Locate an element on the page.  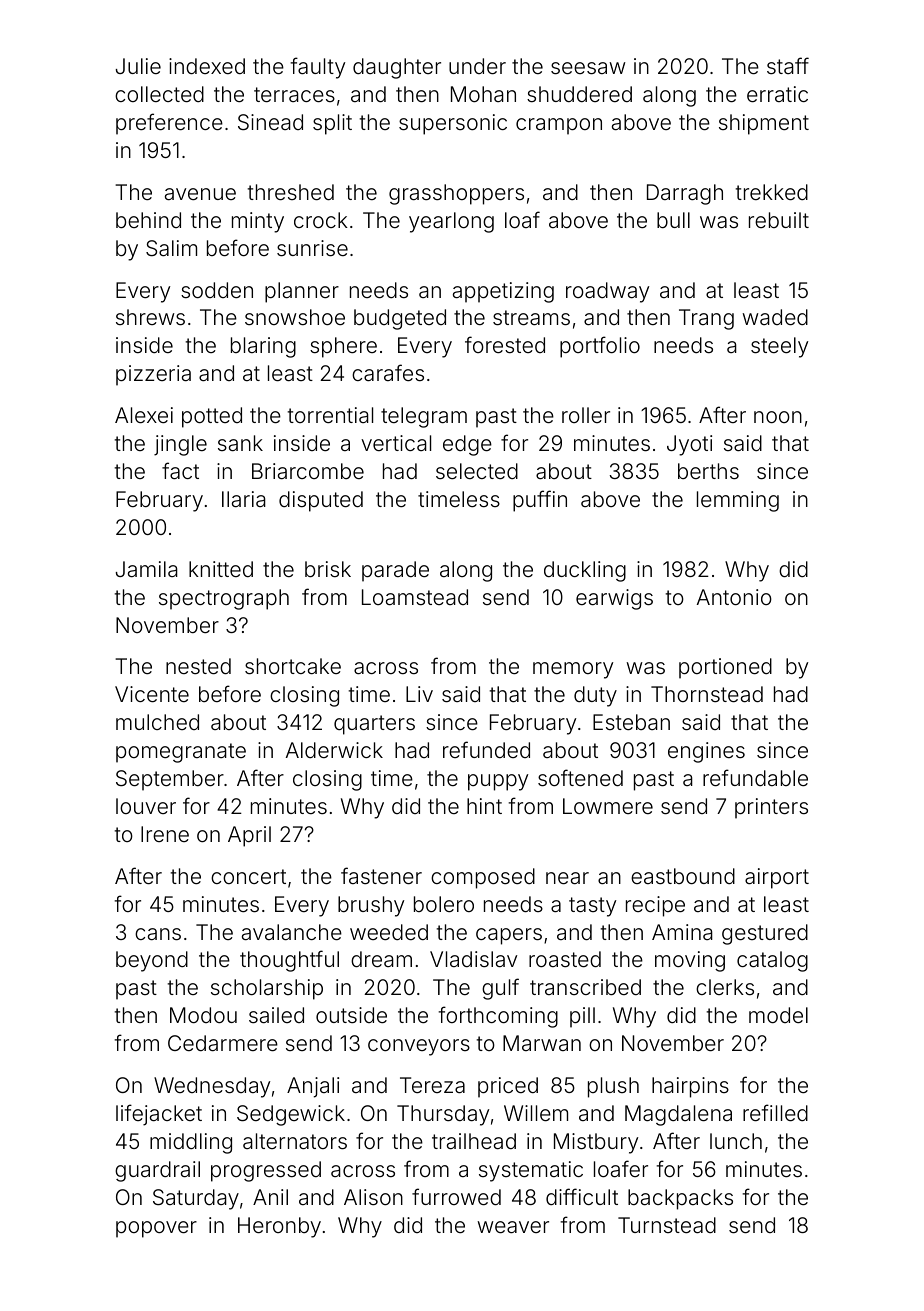
popover is located at coordinates (156, 1229).
